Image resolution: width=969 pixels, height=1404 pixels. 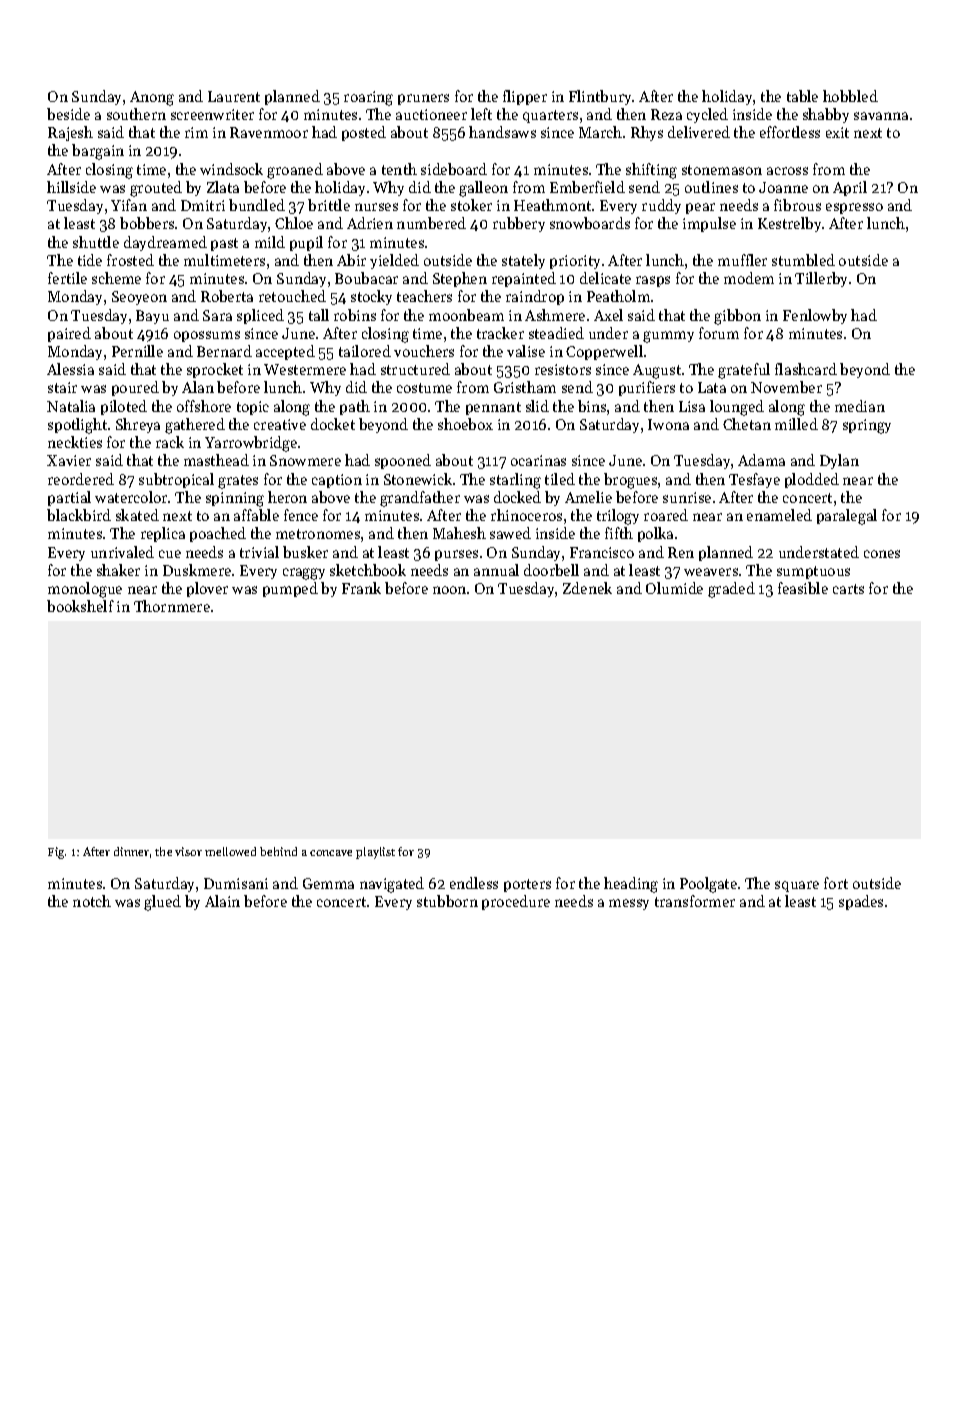 What do you see at coordinates (525, 97) in the screenshot?
I see `flipper` at bounding box center [525, 97].
